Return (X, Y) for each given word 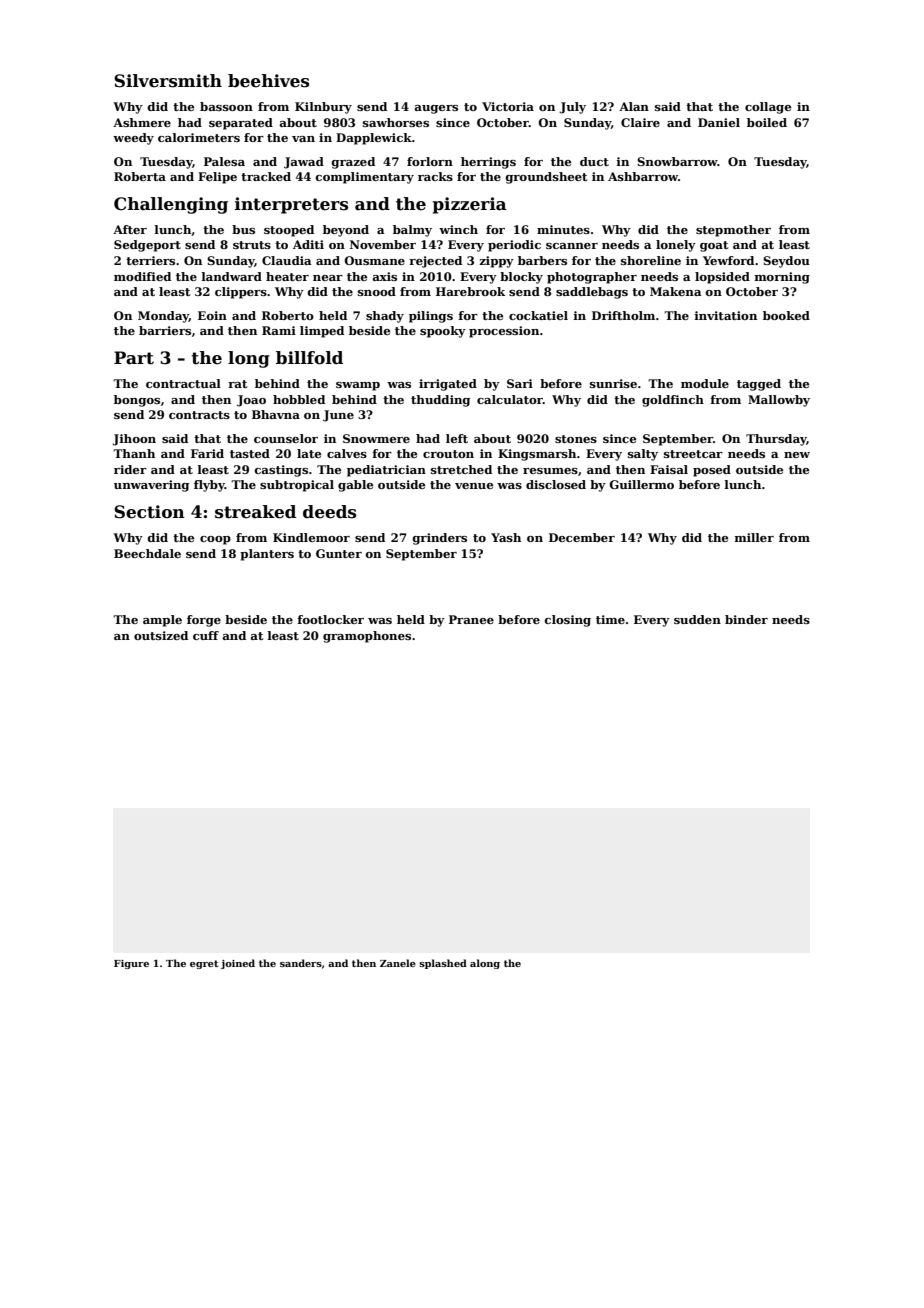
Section (149, 512)
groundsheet (546, 178)
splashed (443, 964)
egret (204, 964)
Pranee (471, 619)
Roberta (140, 176)
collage (768, 108)
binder (746, 619)
